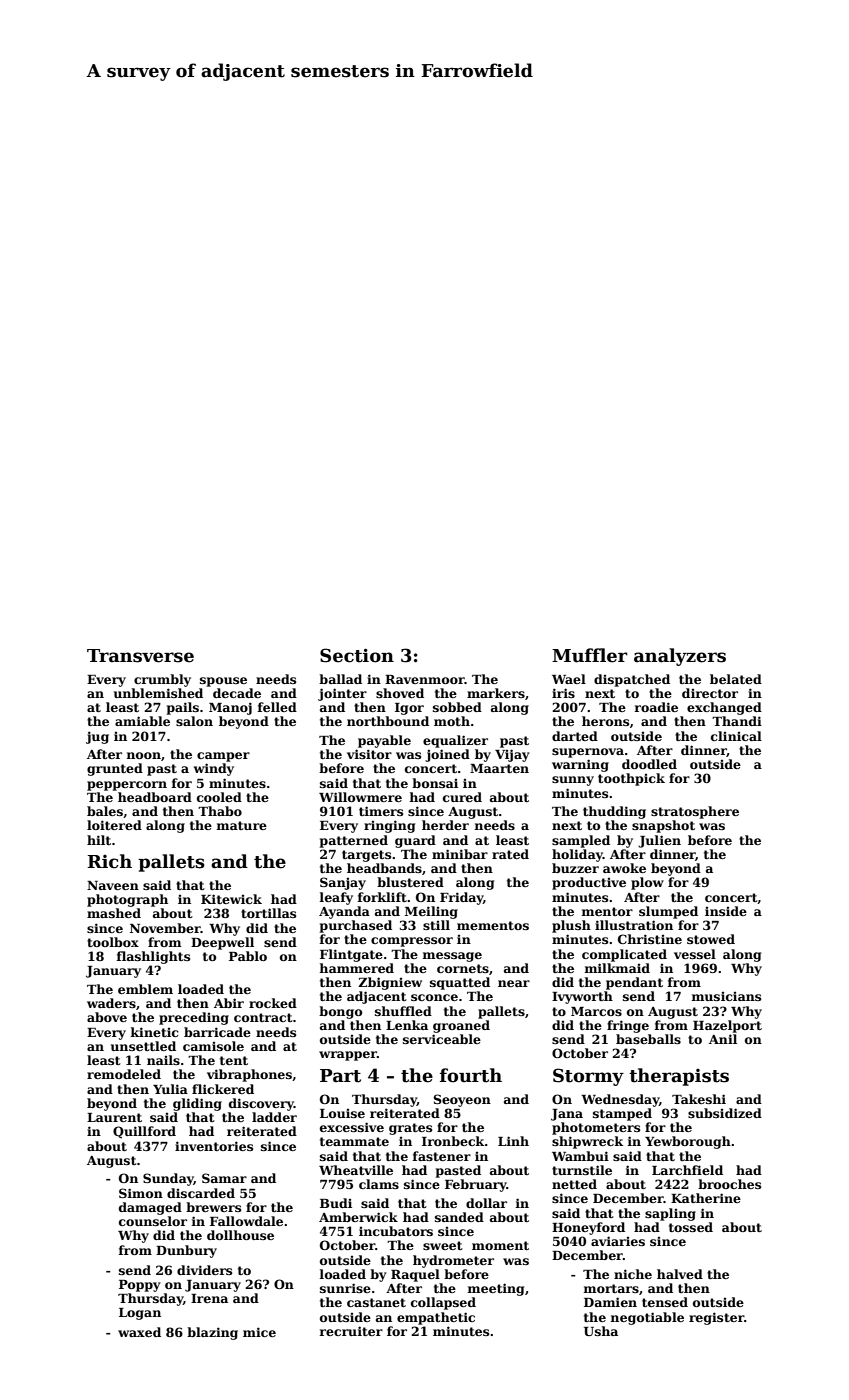 The width and height of the document is (849, 1400). What do you see at coordinates (139, 1332) in the document?
I see `waxed` at bounding box center [139, 1332].
